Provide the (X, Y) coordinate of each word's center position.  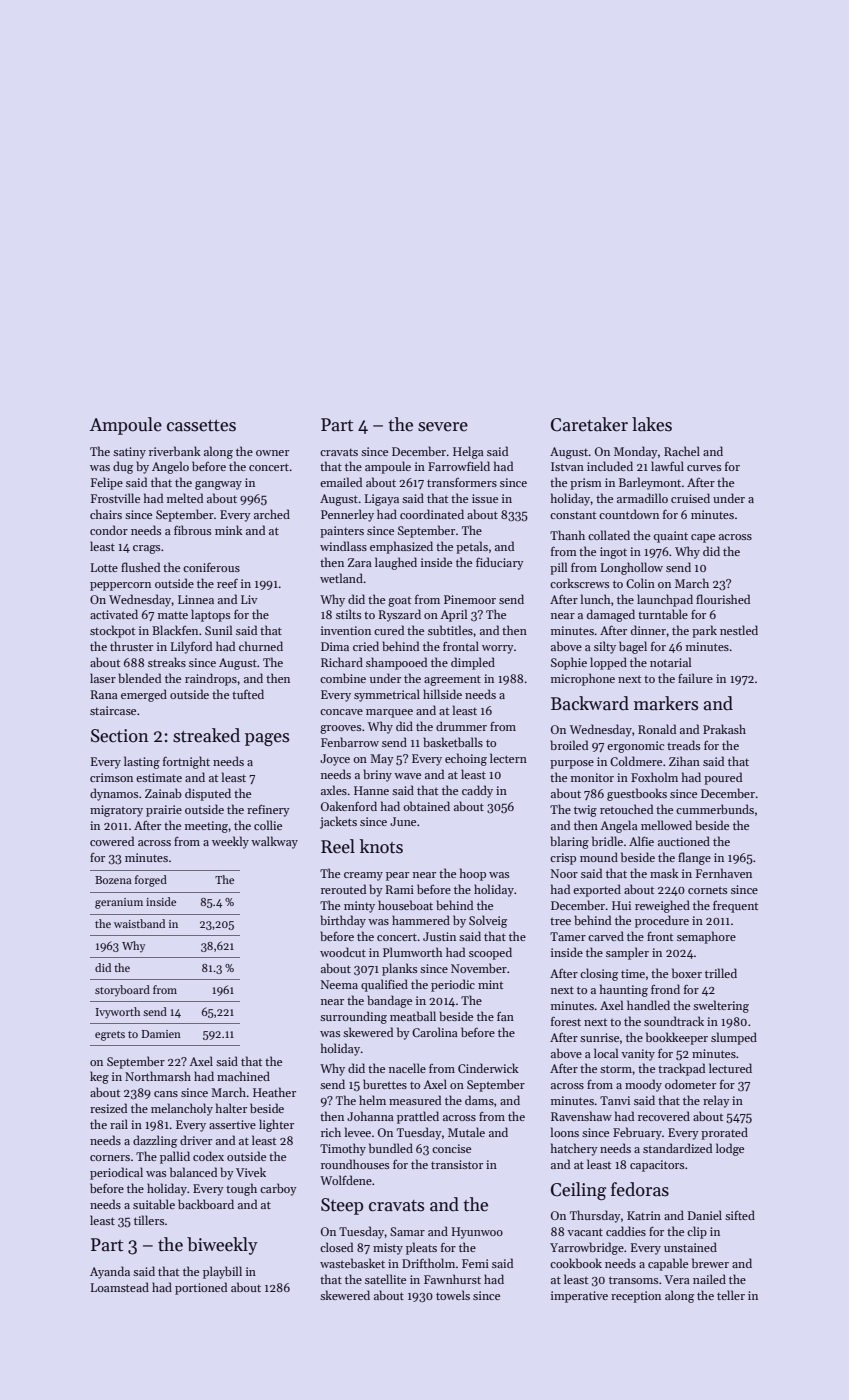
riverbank (175, 451)
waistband (139, 923)
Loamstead (120, 1287)
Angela (619, 826)
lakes (652, 424)
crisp (563, 859)
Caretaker (589, 424)
